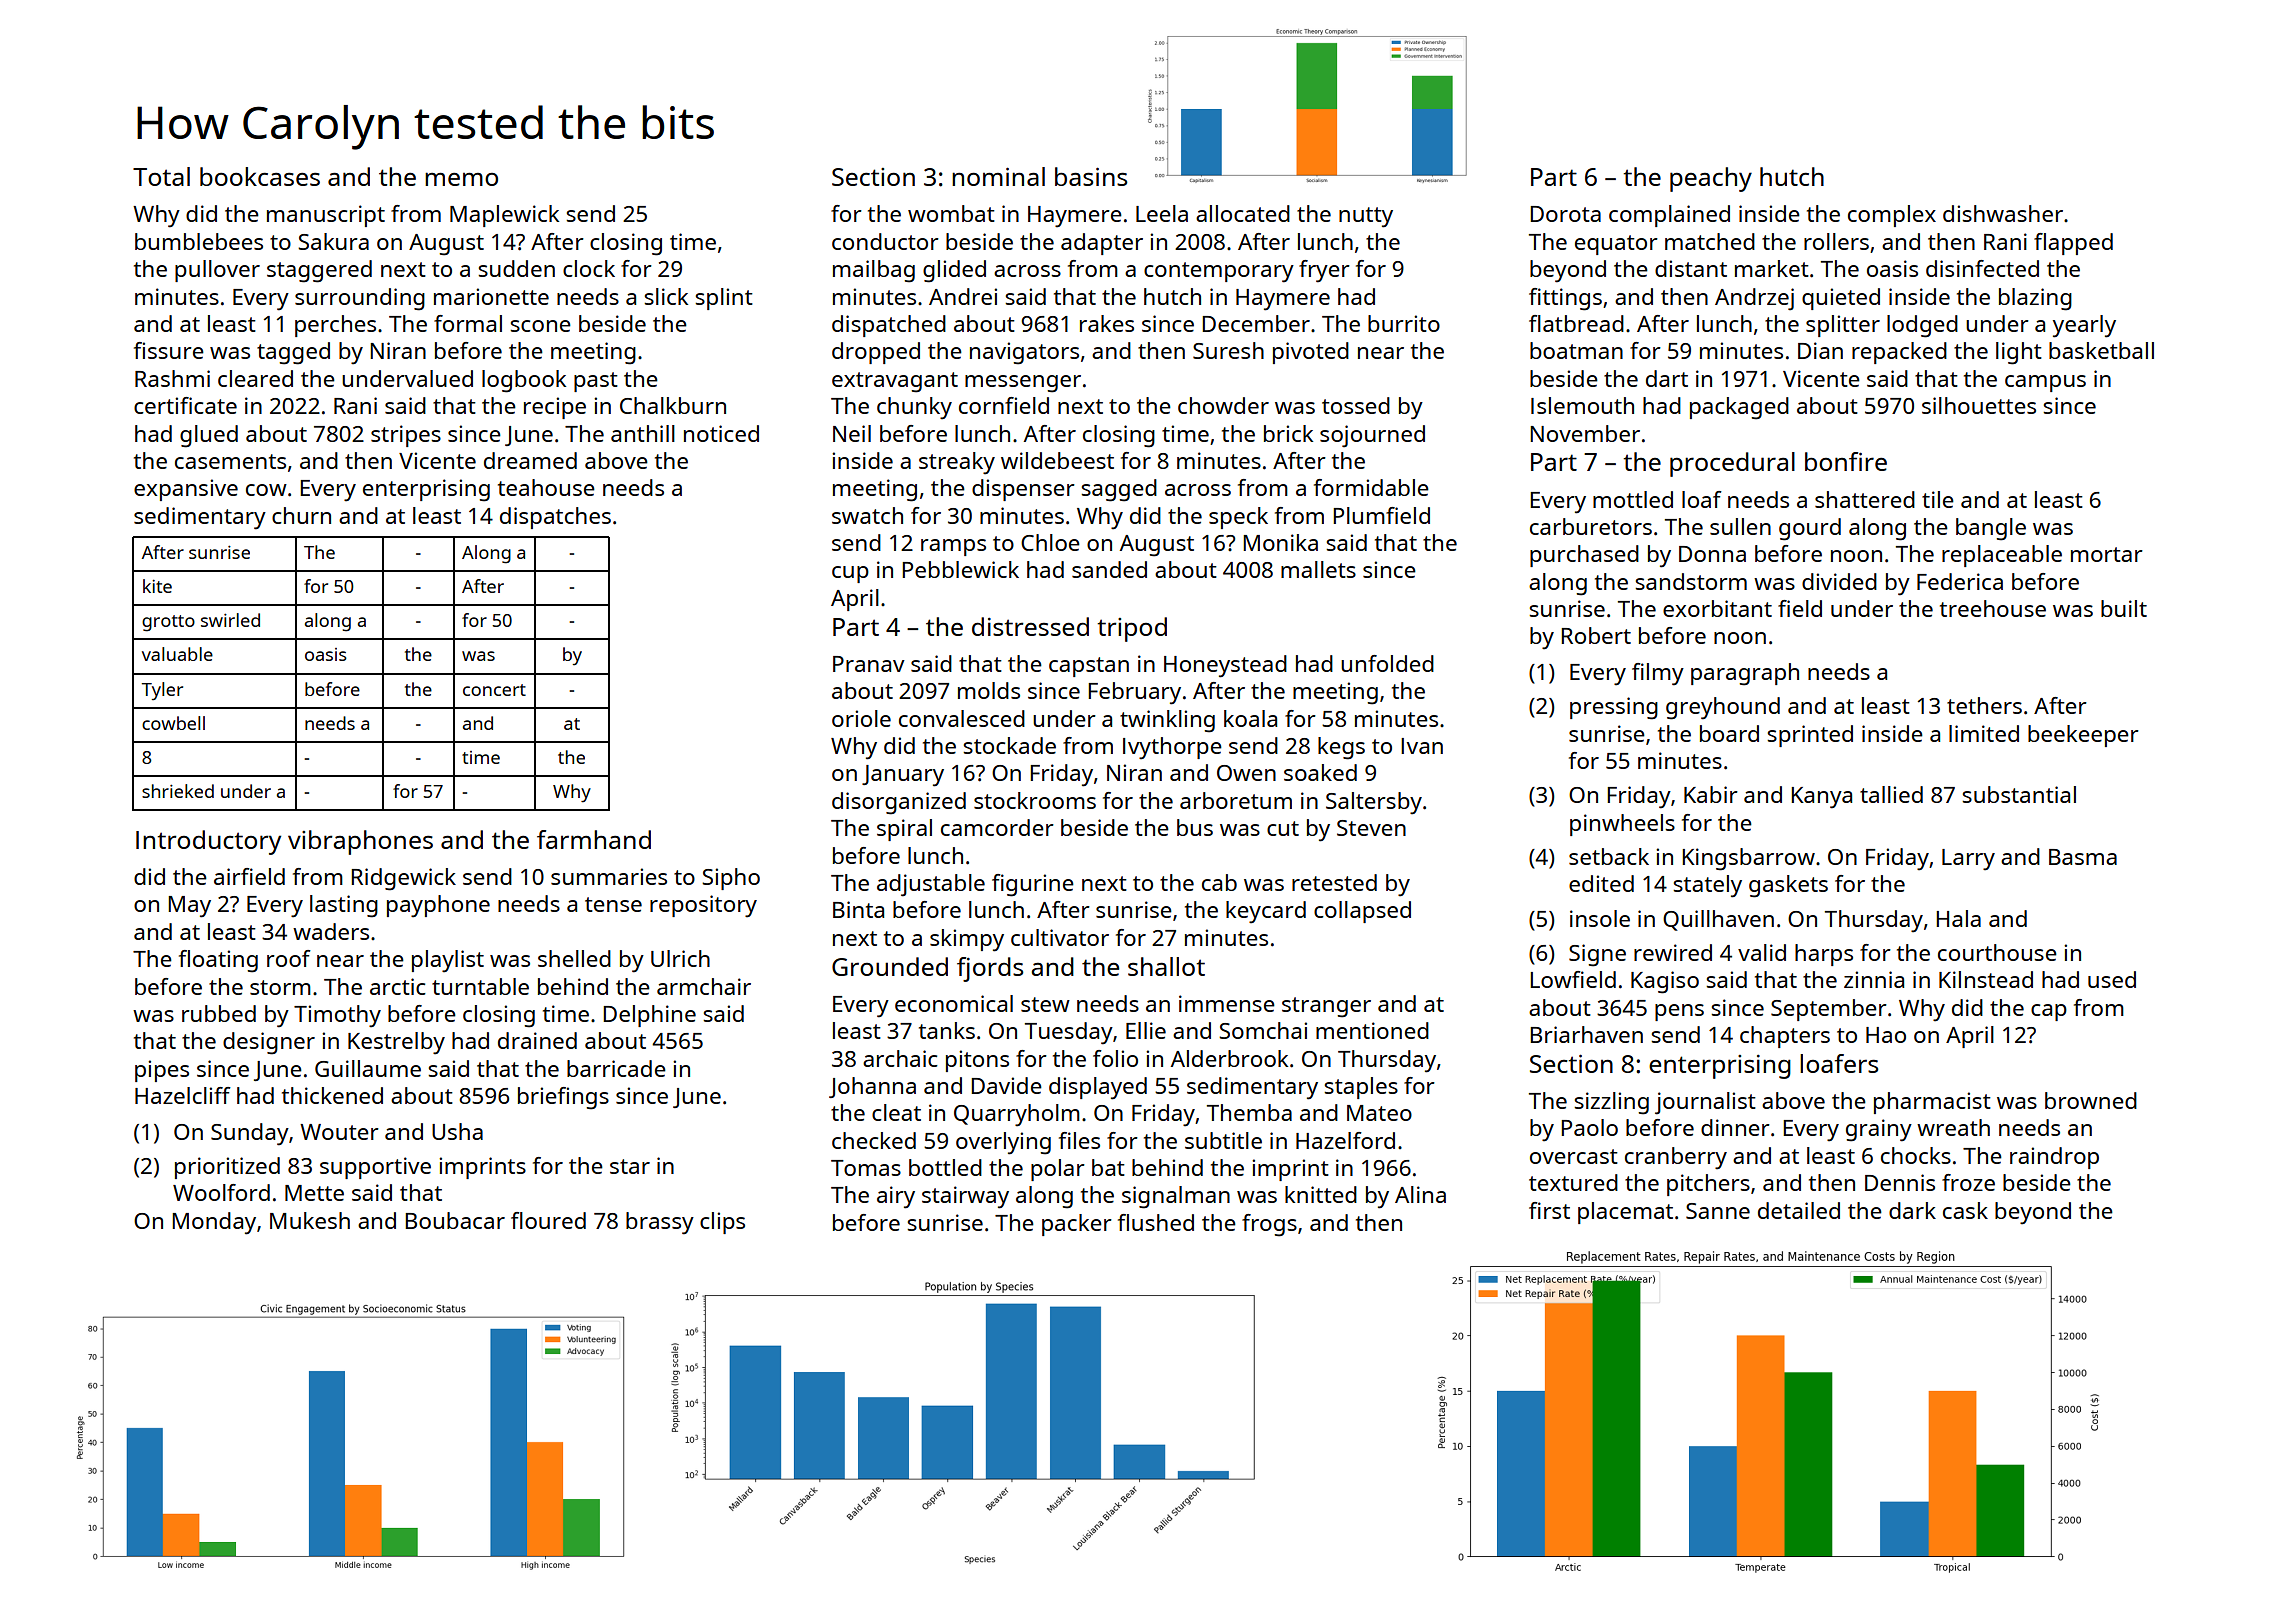 The width and height of the image is (2292, 1620). Describe the element at coordinates (546, 487) in the image. I see `teahouse` at that location.
